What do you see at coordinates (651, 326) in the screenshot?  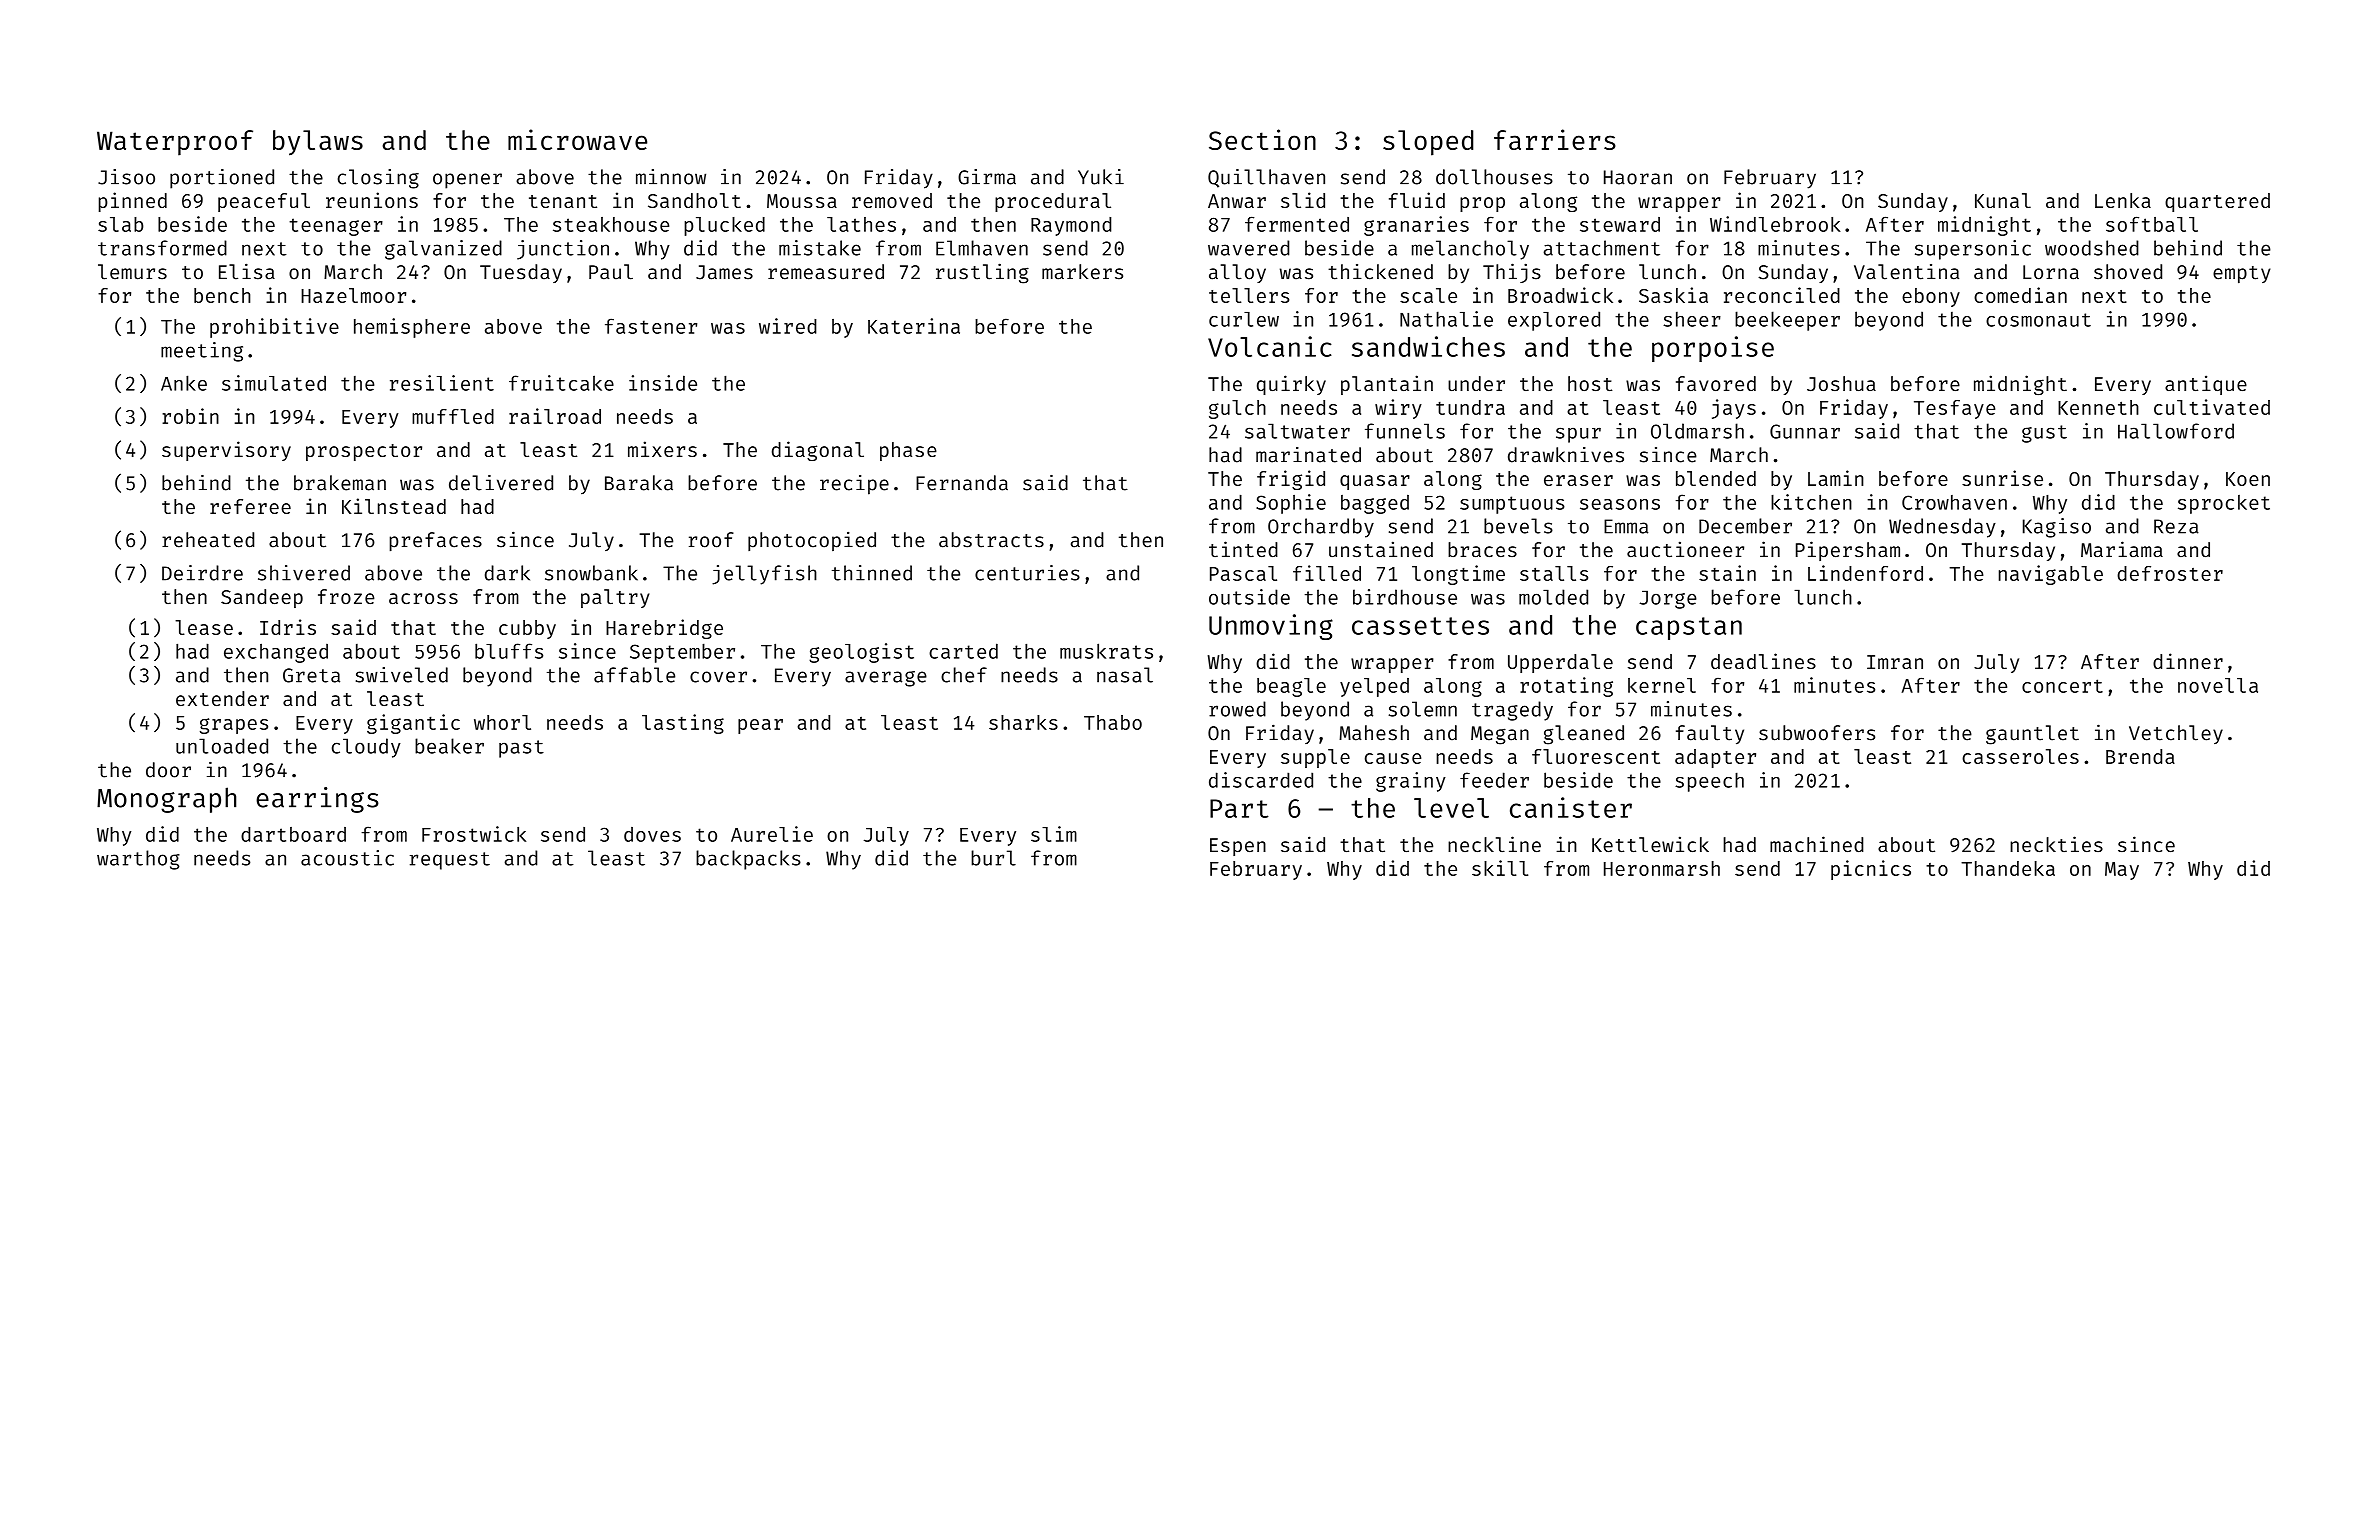 I see `fastener` at bounding box center [651, 326].
